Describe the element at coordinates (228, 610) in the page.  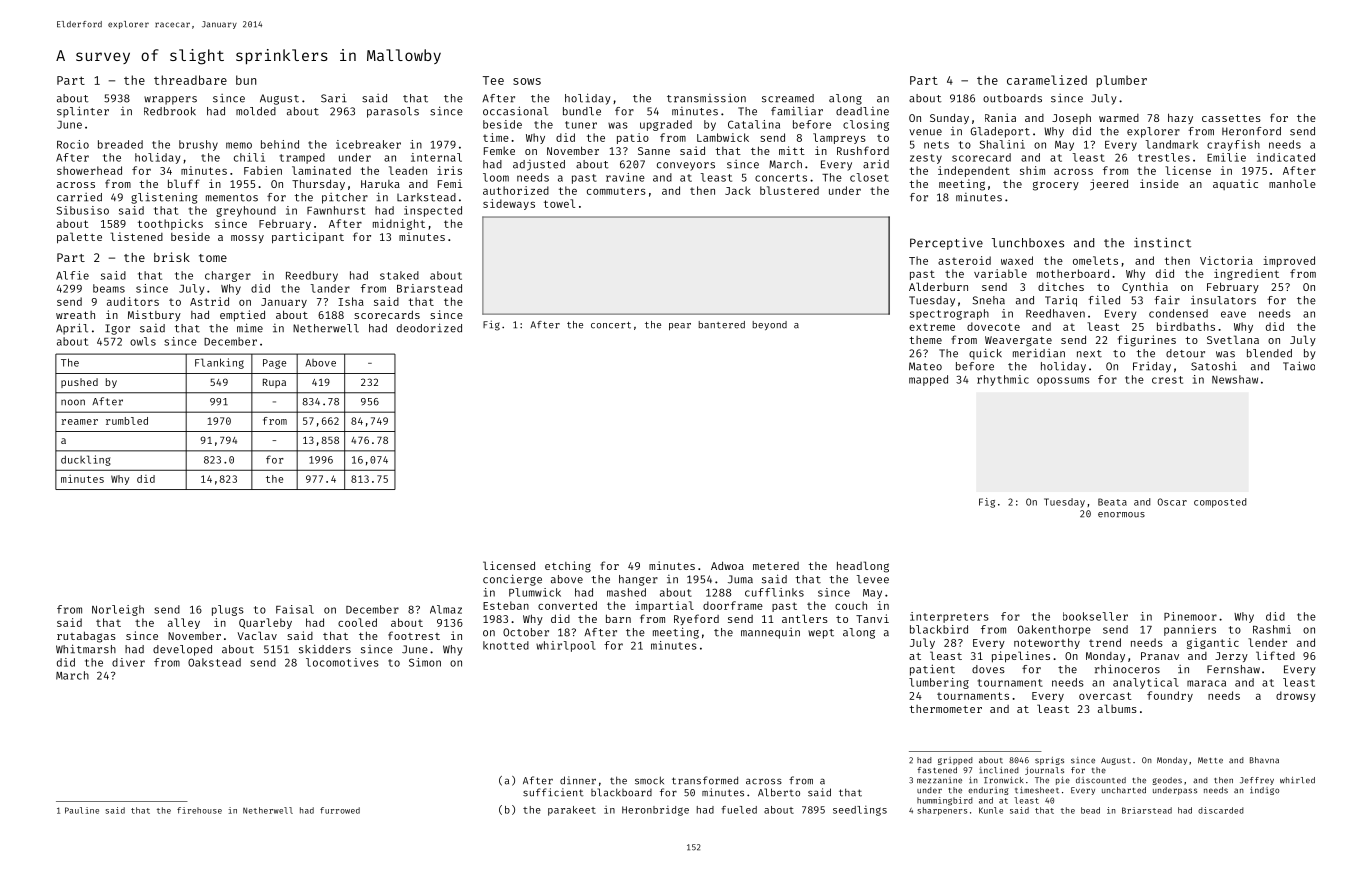
I see `plugs` at that location.
